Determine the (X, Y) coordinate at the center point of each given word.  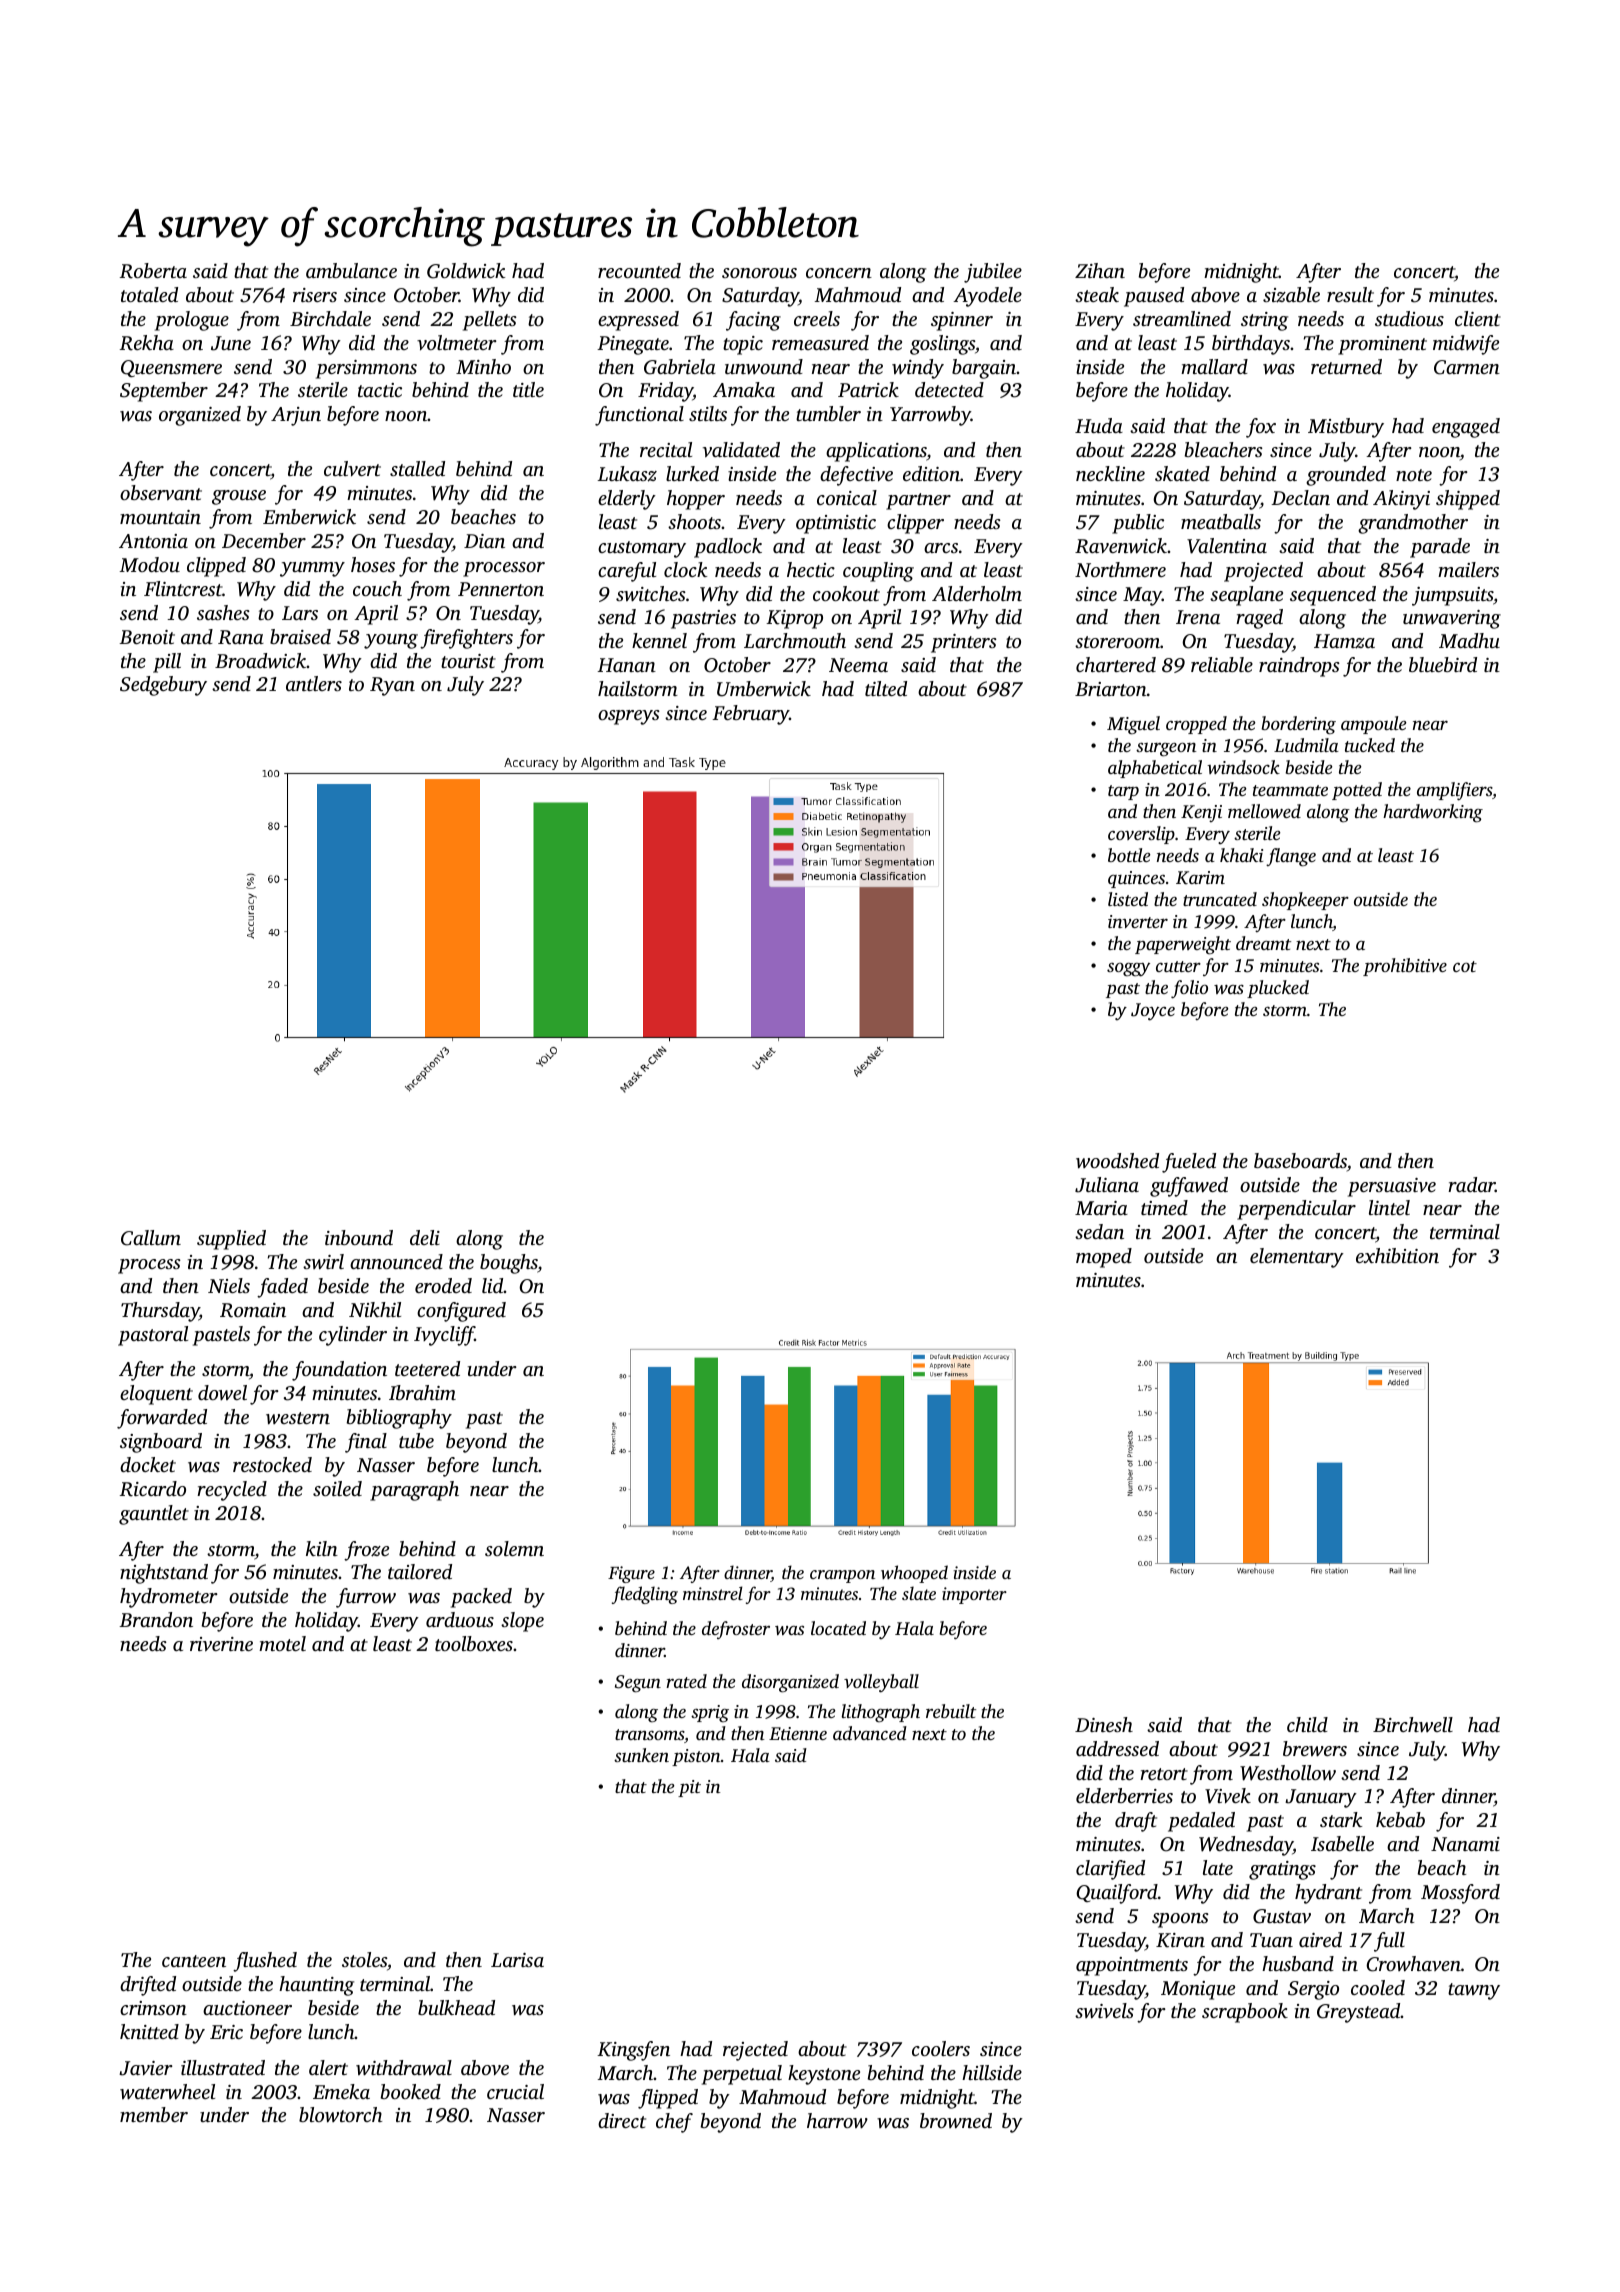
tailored (420, 1571)
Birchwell (1413, 1725)
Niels (229, 1285)
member (154, 2114)
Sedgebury (163, 686)
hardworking (1433, 813)
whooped (914, 1574)
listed (1128, 899)
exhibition (1397, 1255)
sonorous (759, 273)
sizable (1291, 295)
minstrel (713, 1593)
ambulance (351, 270)
